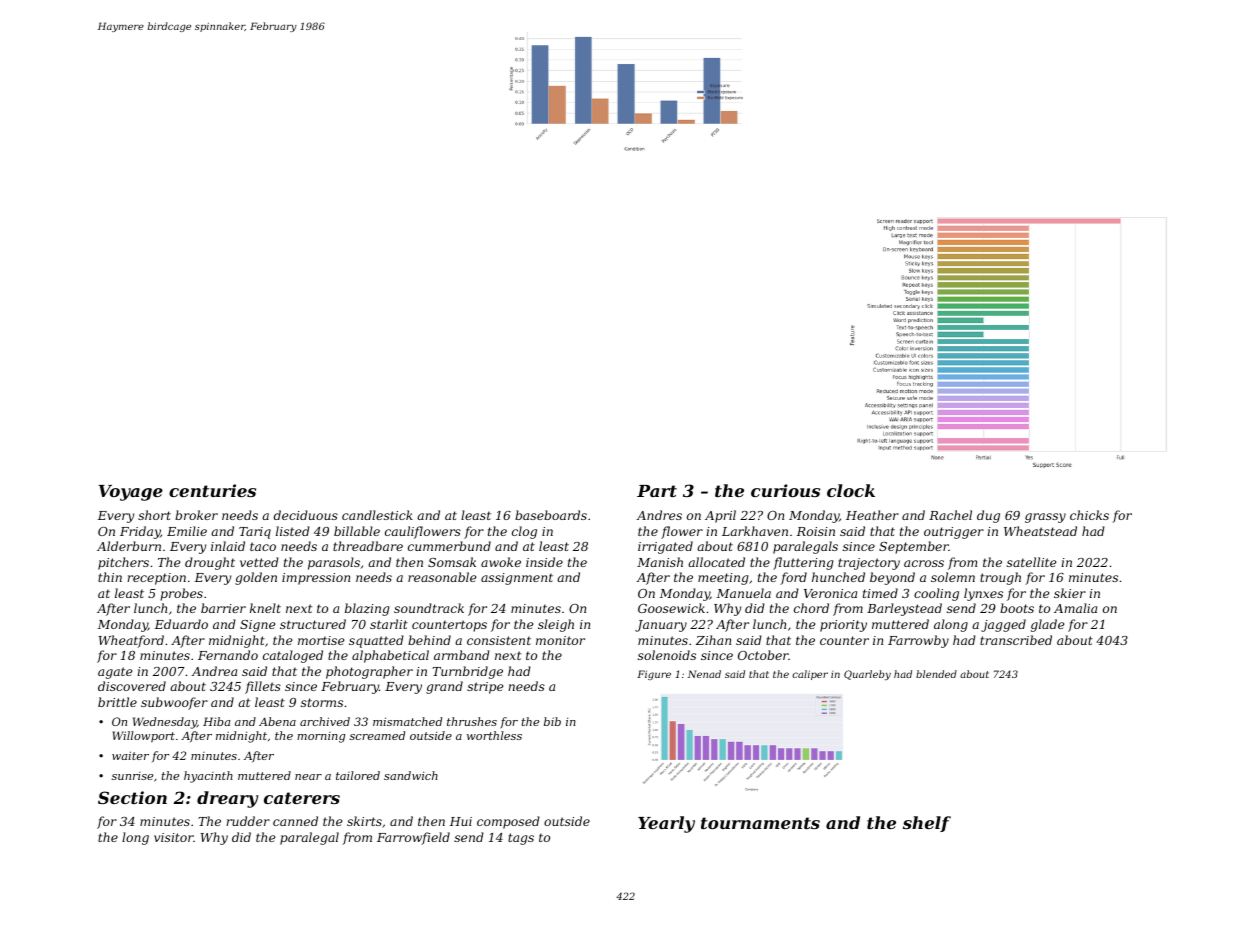 Image resolution: width=1233 pixels, height=952 pixels. I want to click on centuries, so click(212, 490).
